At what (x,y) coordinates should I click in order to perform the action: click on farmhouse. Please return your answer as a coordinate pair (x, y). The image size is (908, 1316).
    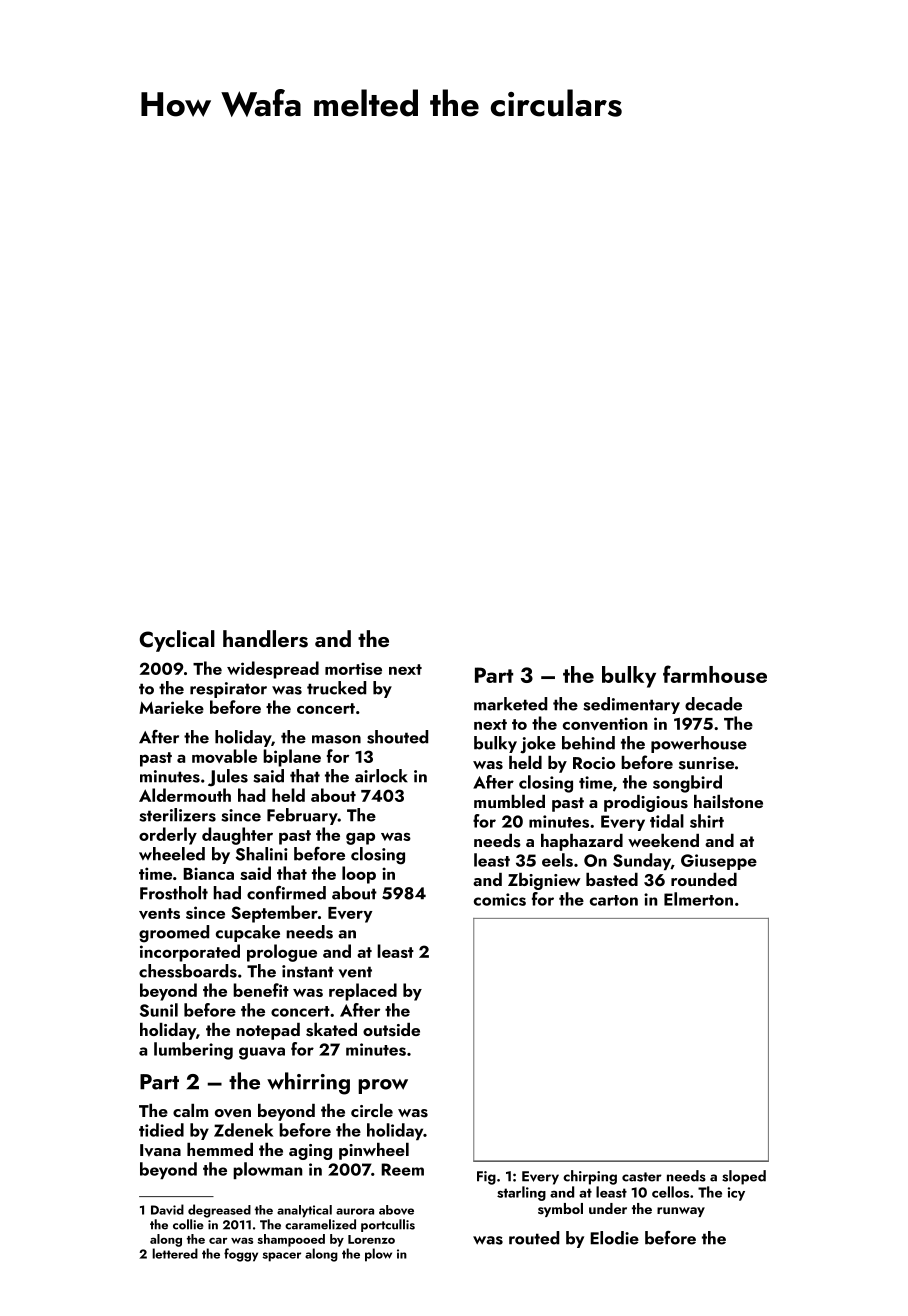
    Looking at the image, I should click on (715, 674).
